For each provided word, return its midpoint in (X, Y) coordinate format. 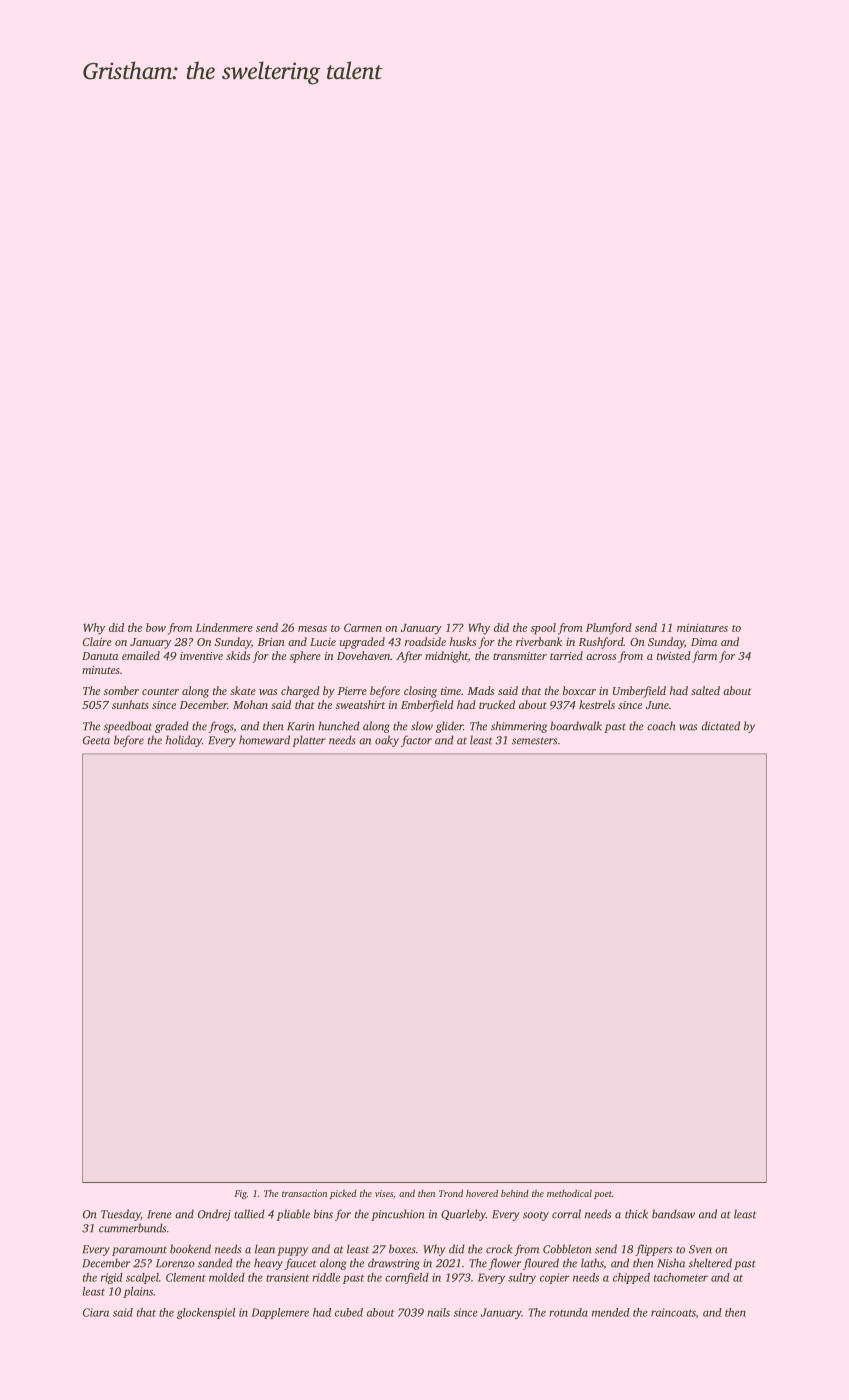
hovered (482, 1193)
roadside (425, 641)
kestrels (597, 704)
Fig (240, 1194)
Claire (97, 641)
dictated (720, 726)
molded (227, 1277)
